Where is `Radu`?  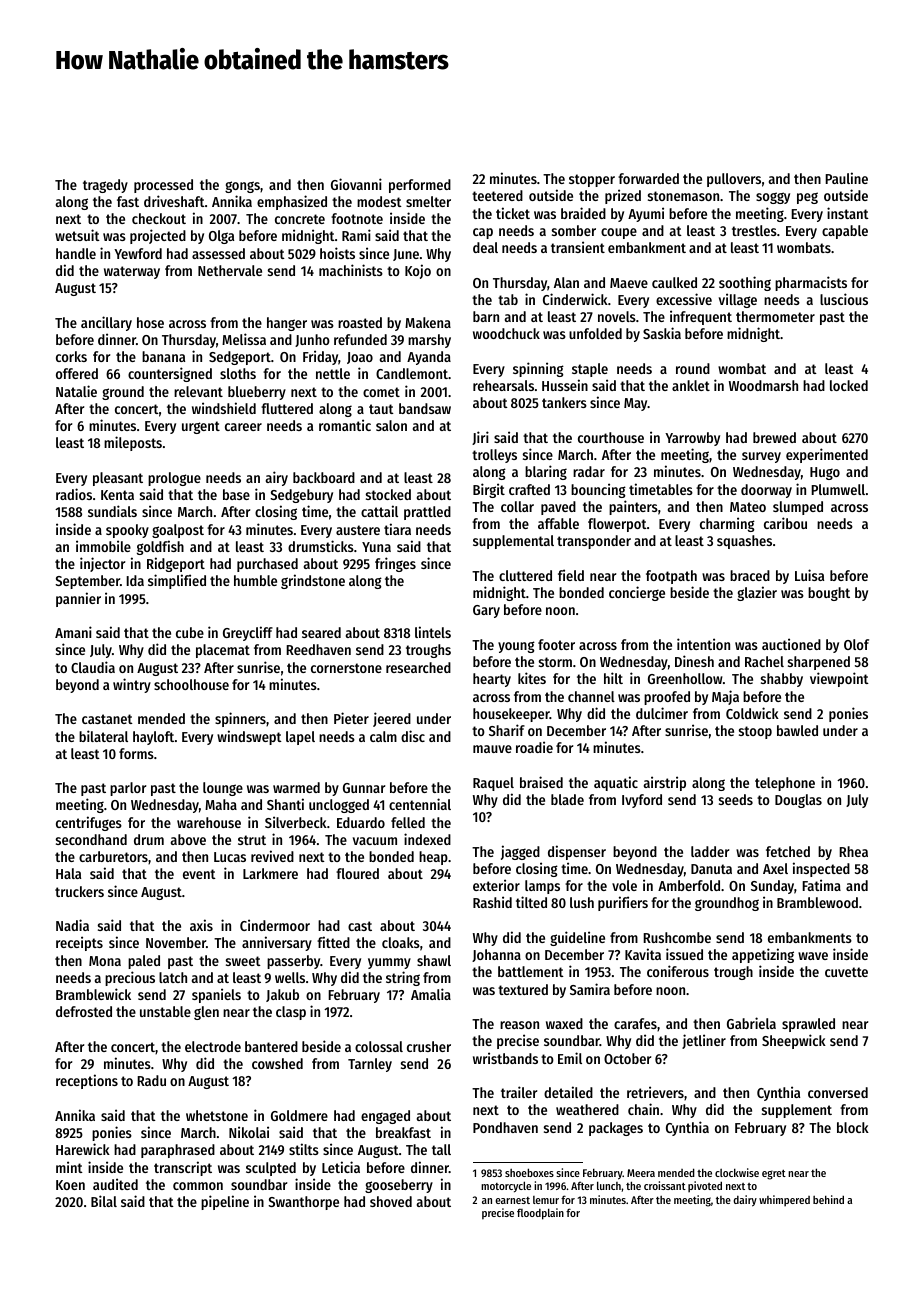
Radu is located at coordinates (151, 1080).
